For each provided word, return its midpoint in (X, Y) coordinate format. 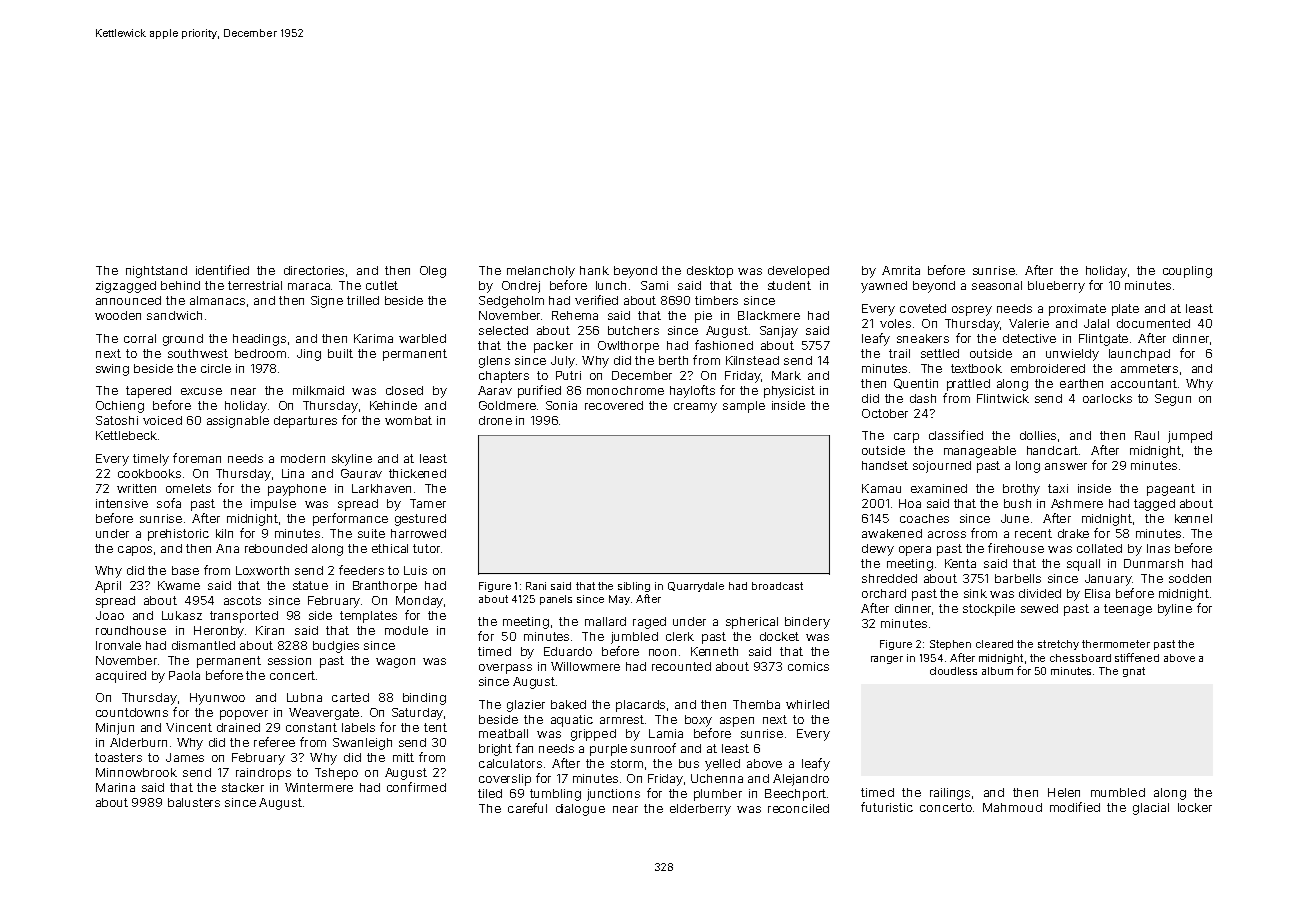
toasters (118, 757)
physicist (789, 392)
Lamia (666, 733)
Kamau (881, 488)
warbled (422, 338)
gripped (593, 735)
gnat (1134, 672)
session (289, 660)
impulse (273, 505)
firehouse (1016, 548)
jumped (1190, 437)
